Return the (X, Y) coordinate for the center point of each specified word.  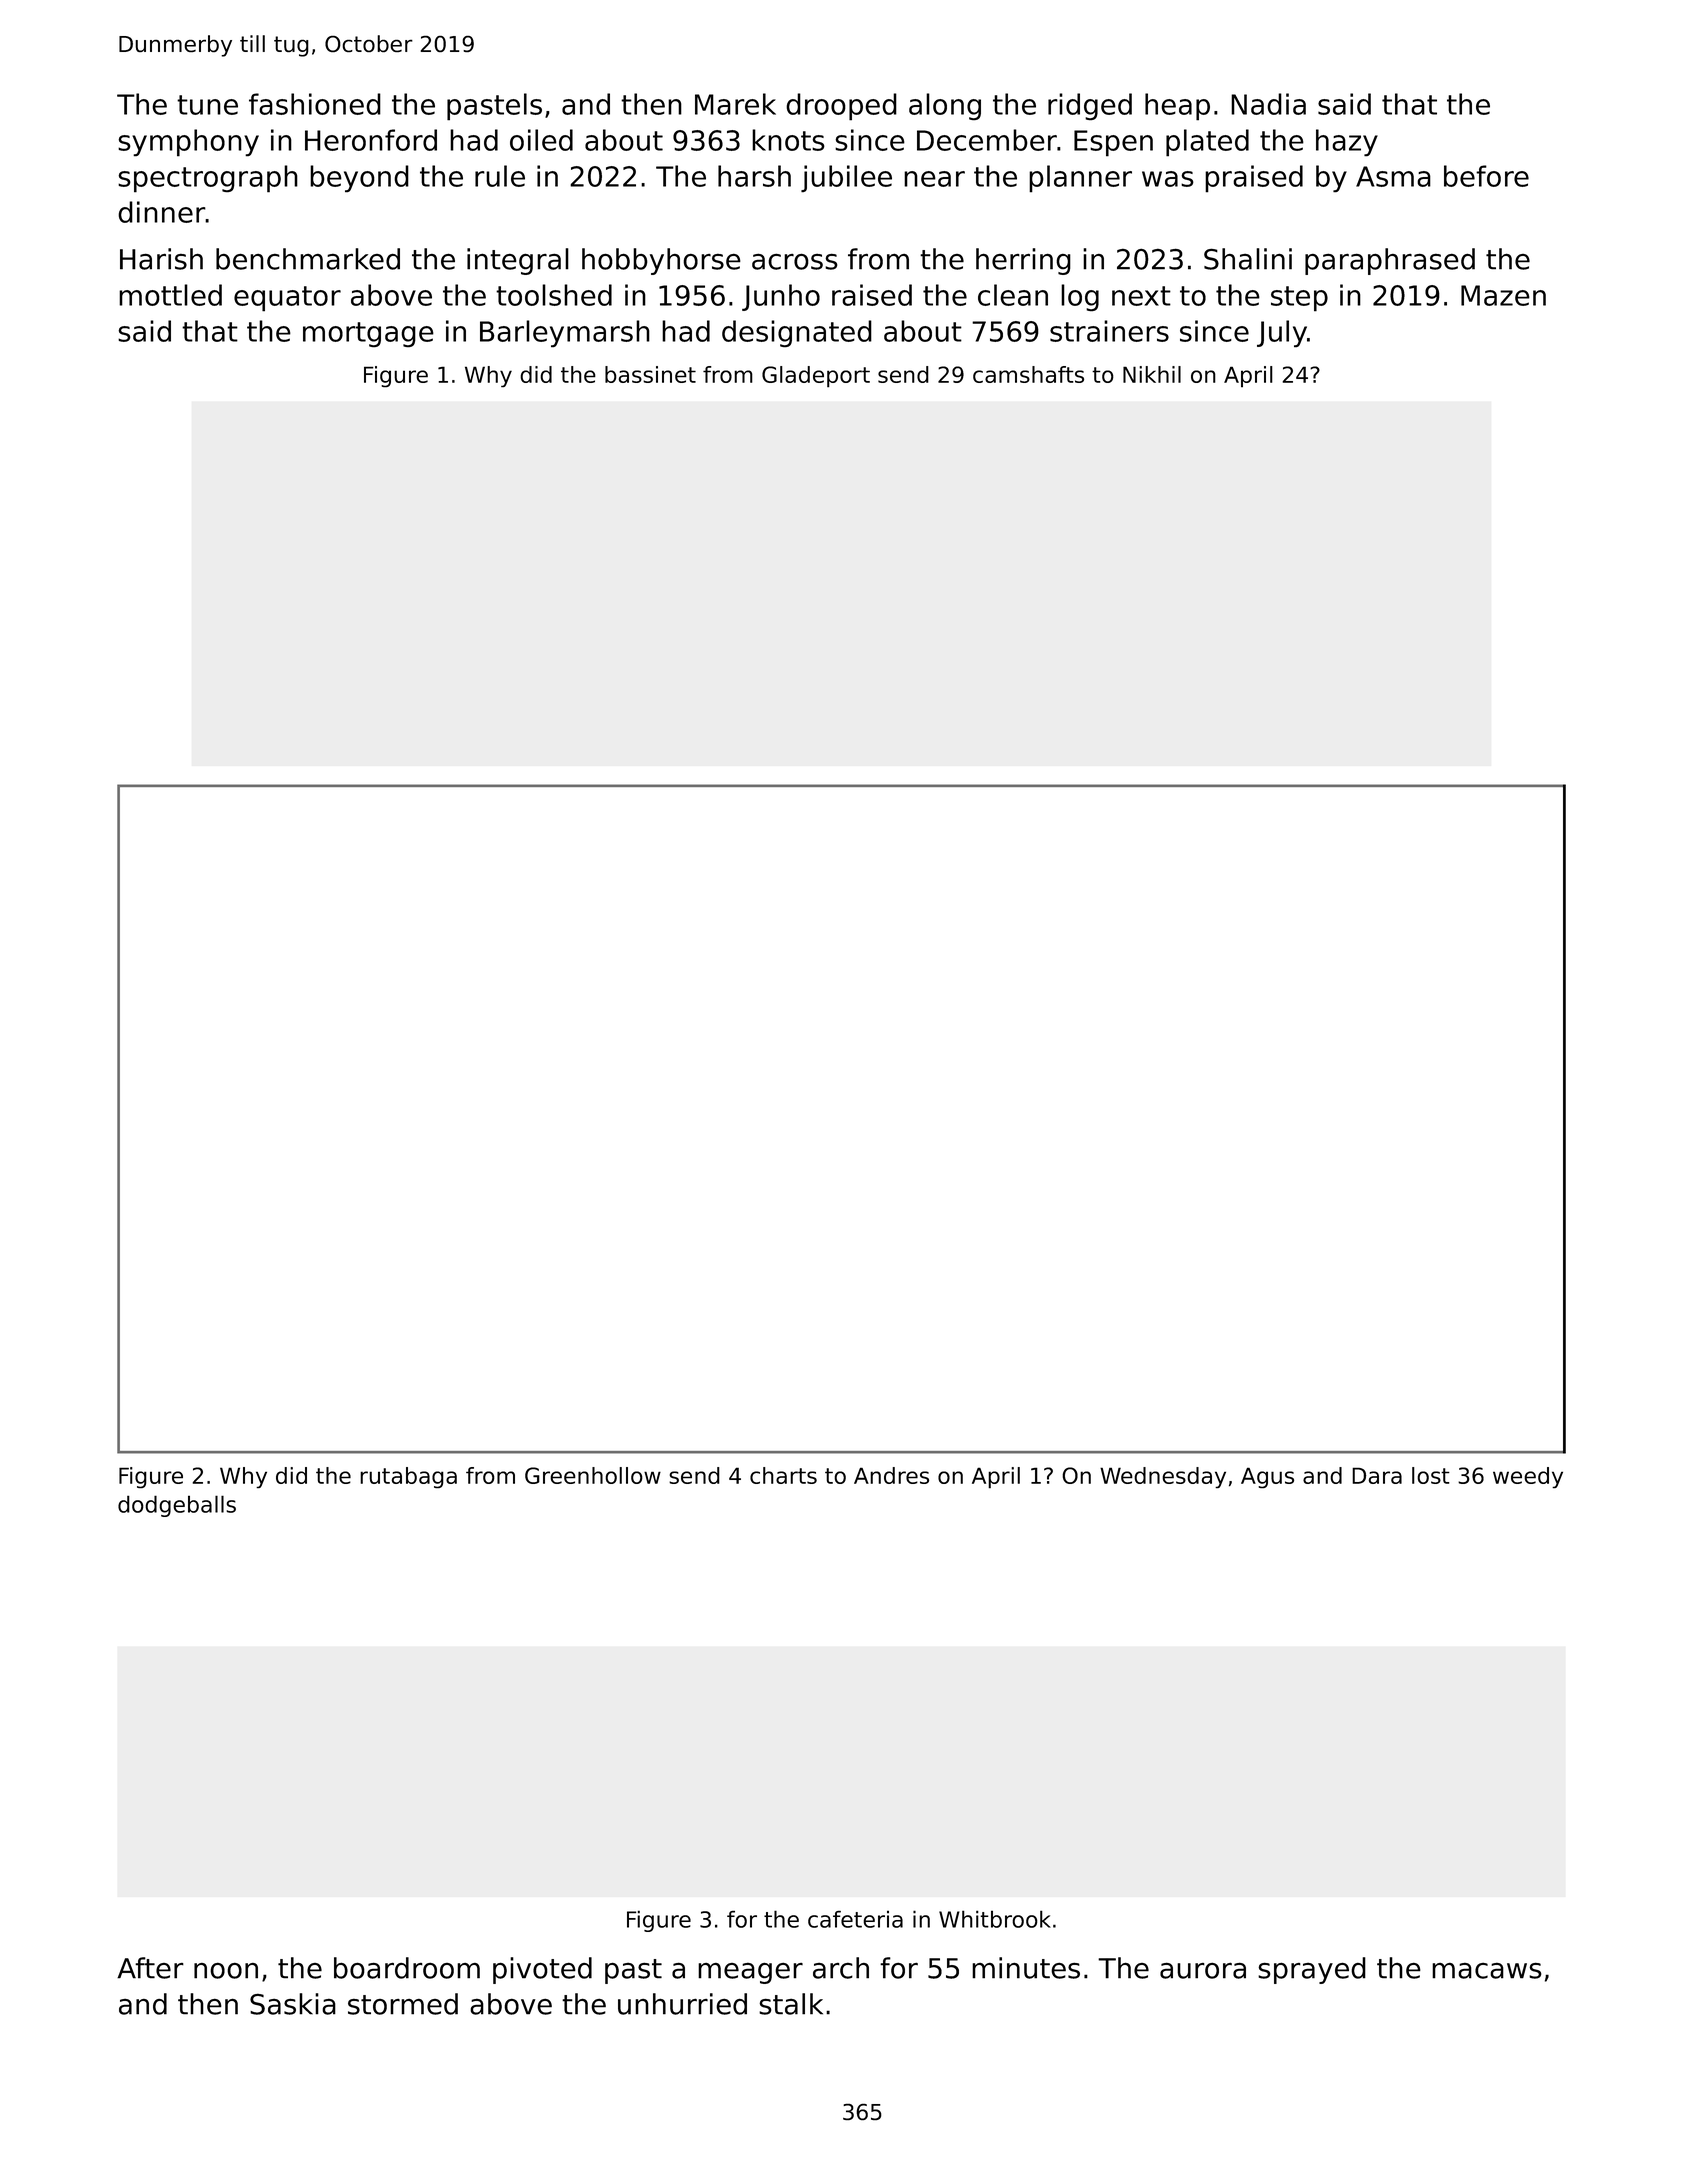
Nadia (1268, 104)
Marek (735, 104)
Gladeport (816, 377)
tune (207, 105)
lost (1431, 1475)
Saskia (293, 2004)
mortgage (368, 334)
